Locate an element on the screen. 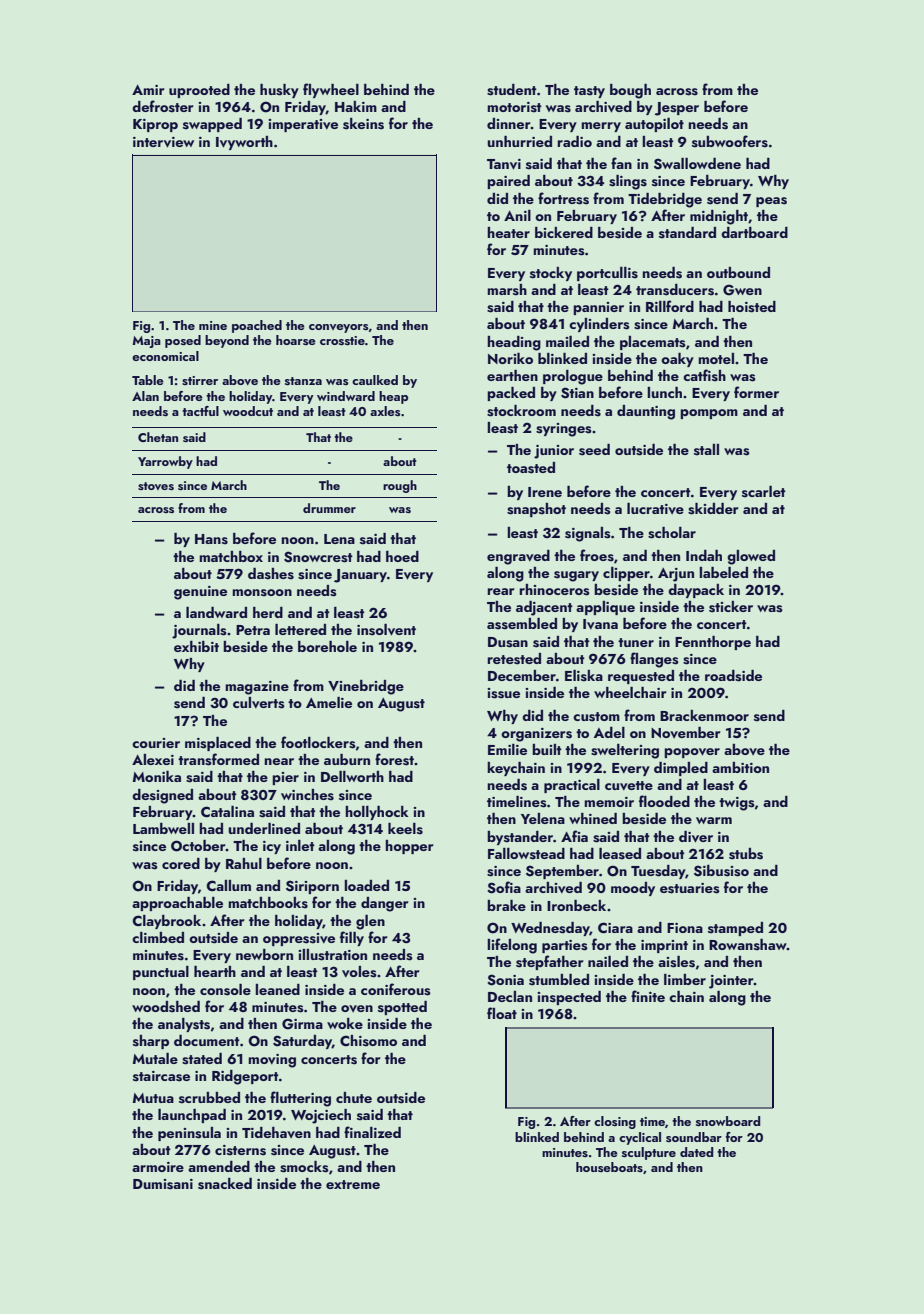  dartboard is located at coordinates (754, 232).
